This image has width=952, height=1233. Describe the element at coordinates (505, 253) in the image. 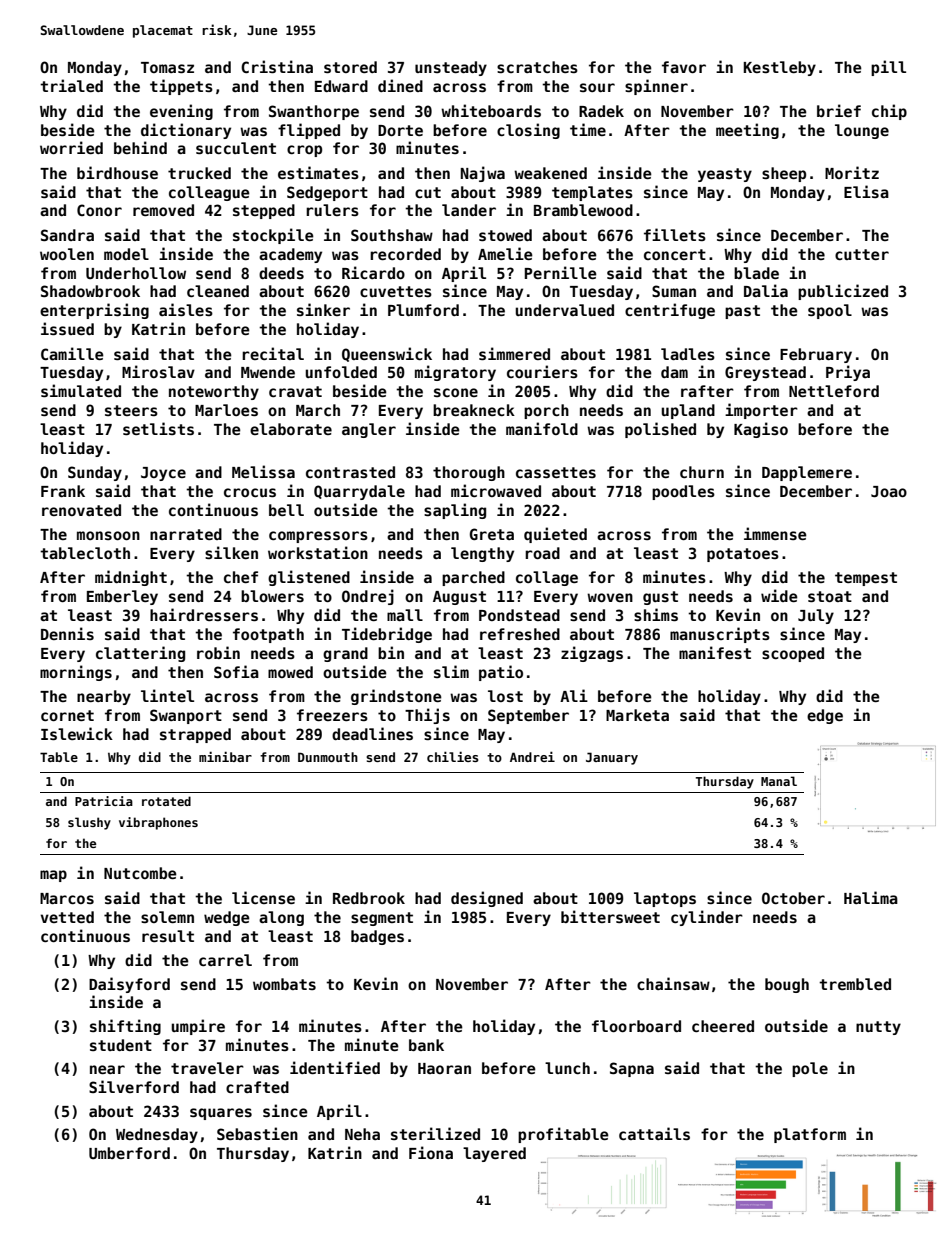

I see `Amelie` at that location.
